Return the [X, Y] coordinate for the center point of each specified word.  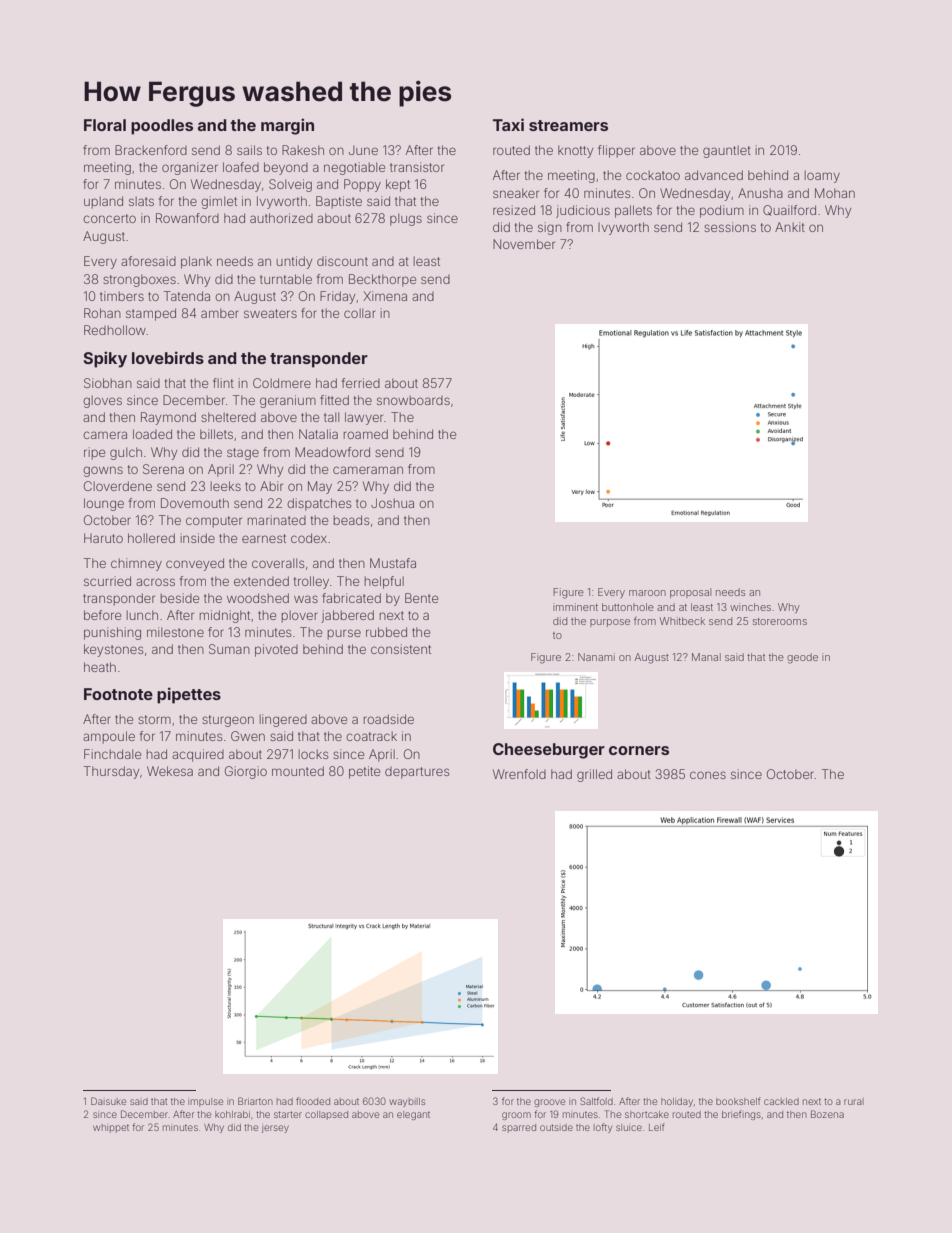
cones [708, 775]
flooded [313, 1101]
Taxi [508, 124]
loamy [822, 176]
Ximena [385, 296]
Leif [657, 1127]
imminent [575, 607]
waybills [407, 1102]
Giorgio [246, 772]
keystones [113, 650]
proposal [690, 593]
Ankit [790, 227]
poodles [162, 127]
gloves [102, 401]
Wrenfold [519, 774]
